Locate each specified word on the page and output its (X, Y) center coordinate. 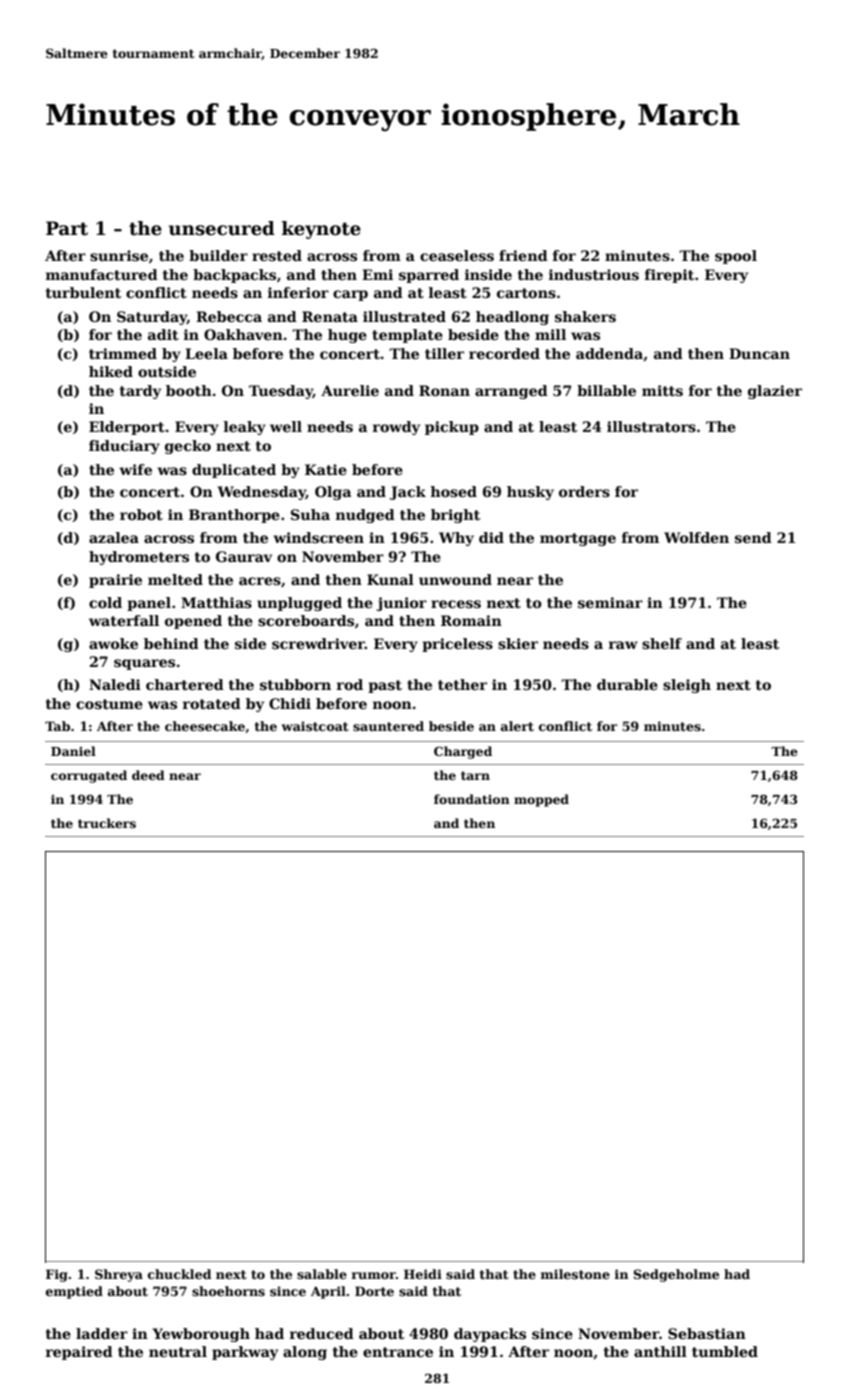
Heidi (423, 1274)
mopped (541, 800)
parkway (245, 1353)
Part (67, 228)
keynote (321, 230)
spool (736, 257)
